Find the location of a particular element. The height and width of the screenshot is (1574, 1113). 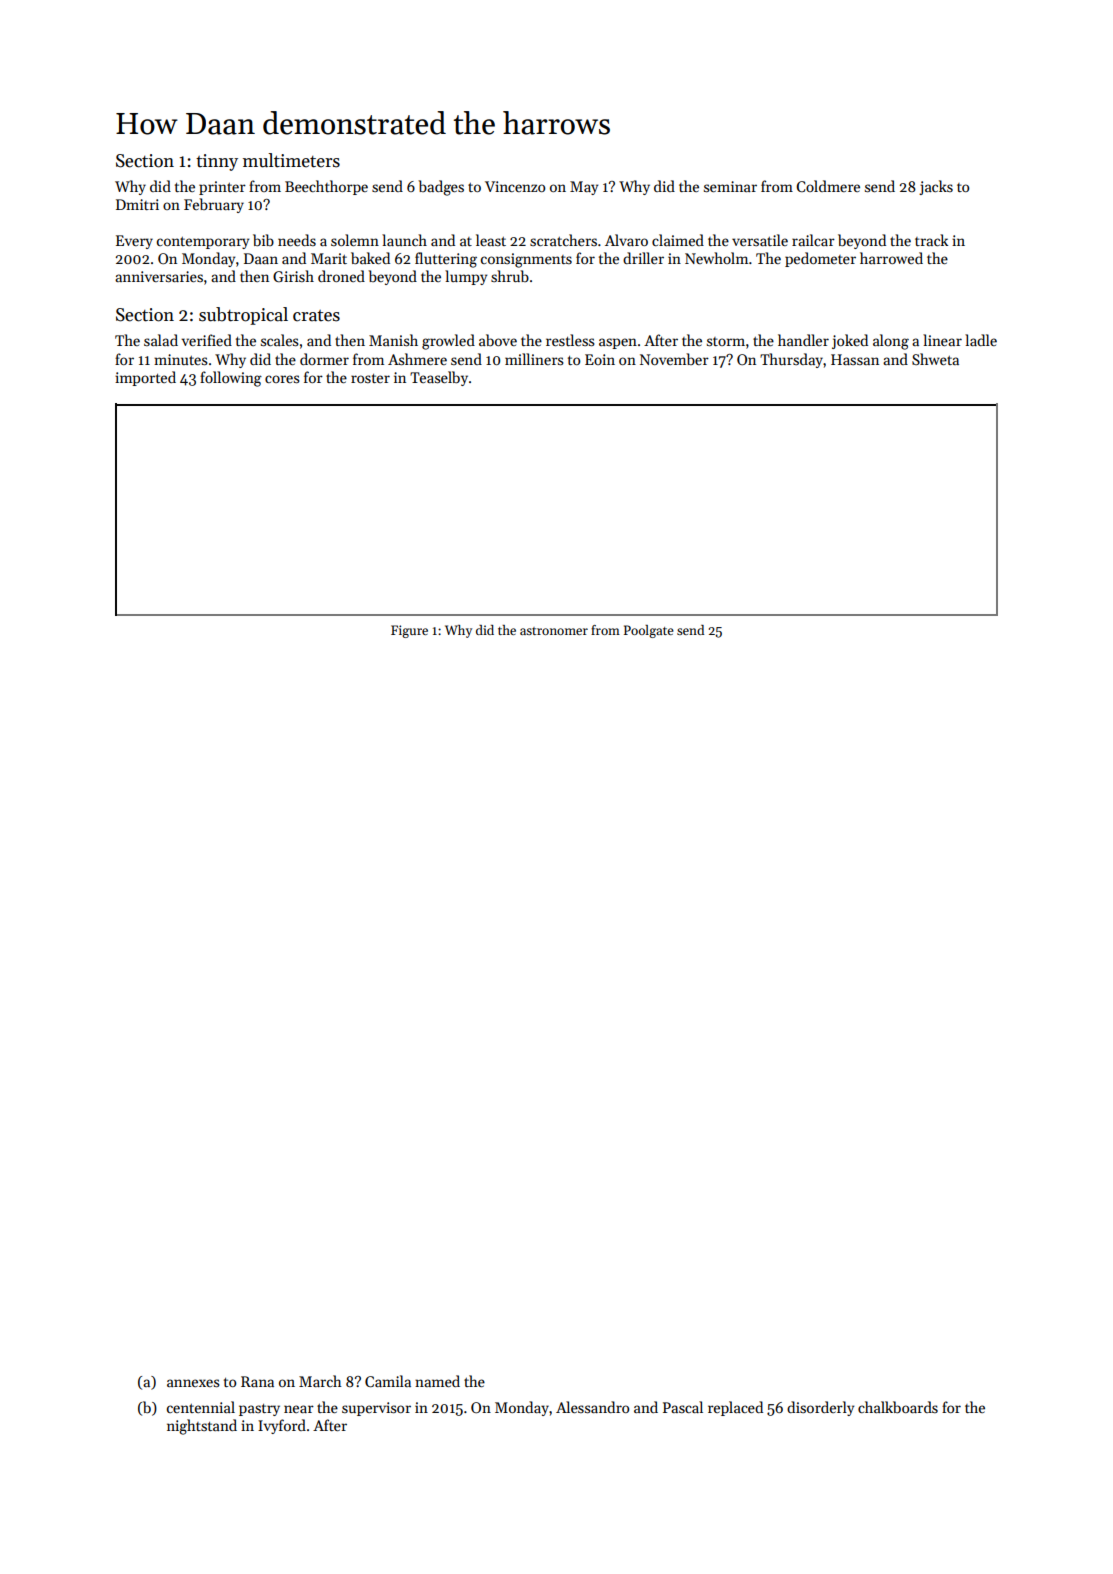

astronomer is located at coordinates (554, 631).
